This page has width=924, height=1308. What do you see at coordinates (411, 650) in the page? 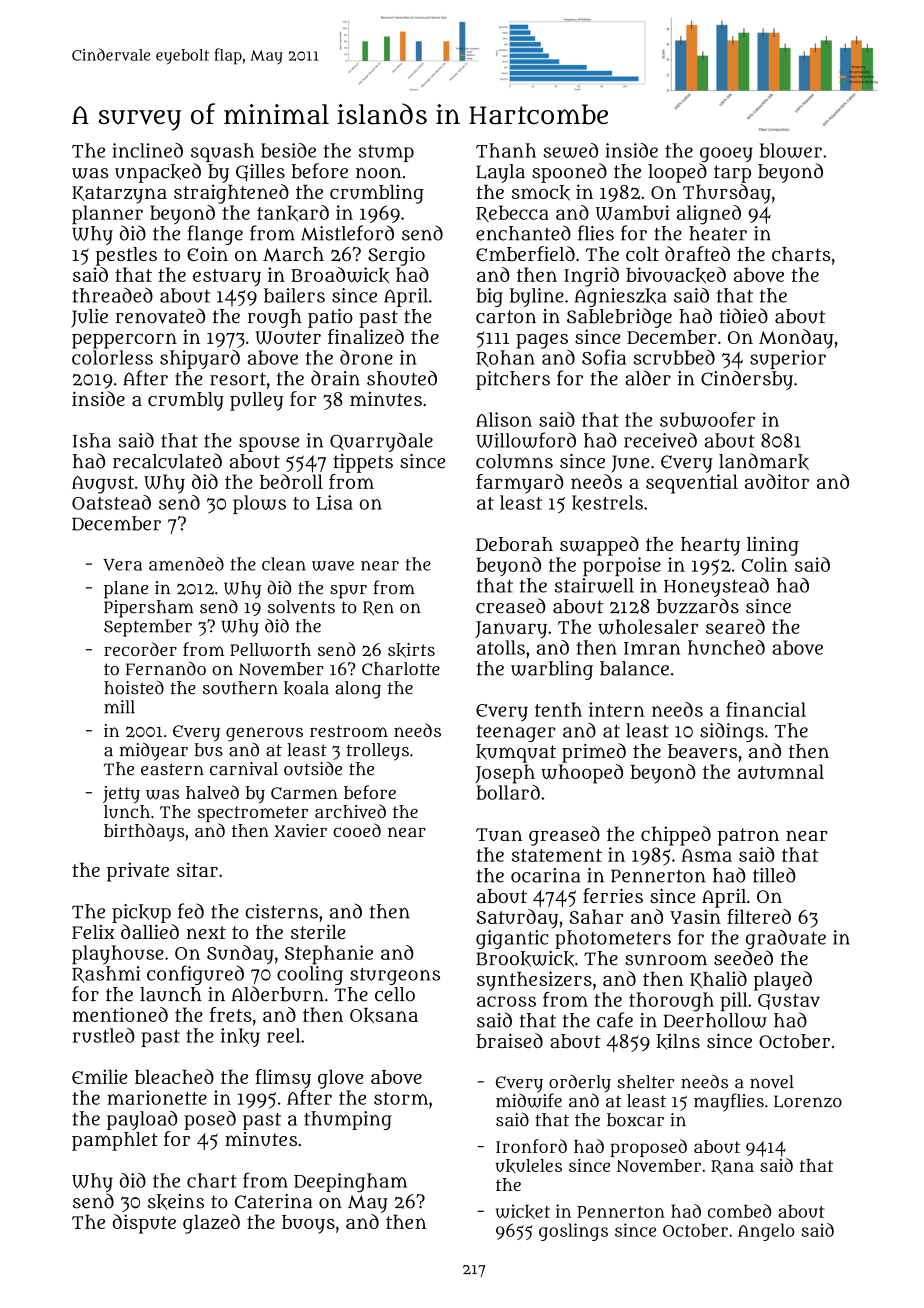
I see `skirts` at bounding box center [411, 650].
